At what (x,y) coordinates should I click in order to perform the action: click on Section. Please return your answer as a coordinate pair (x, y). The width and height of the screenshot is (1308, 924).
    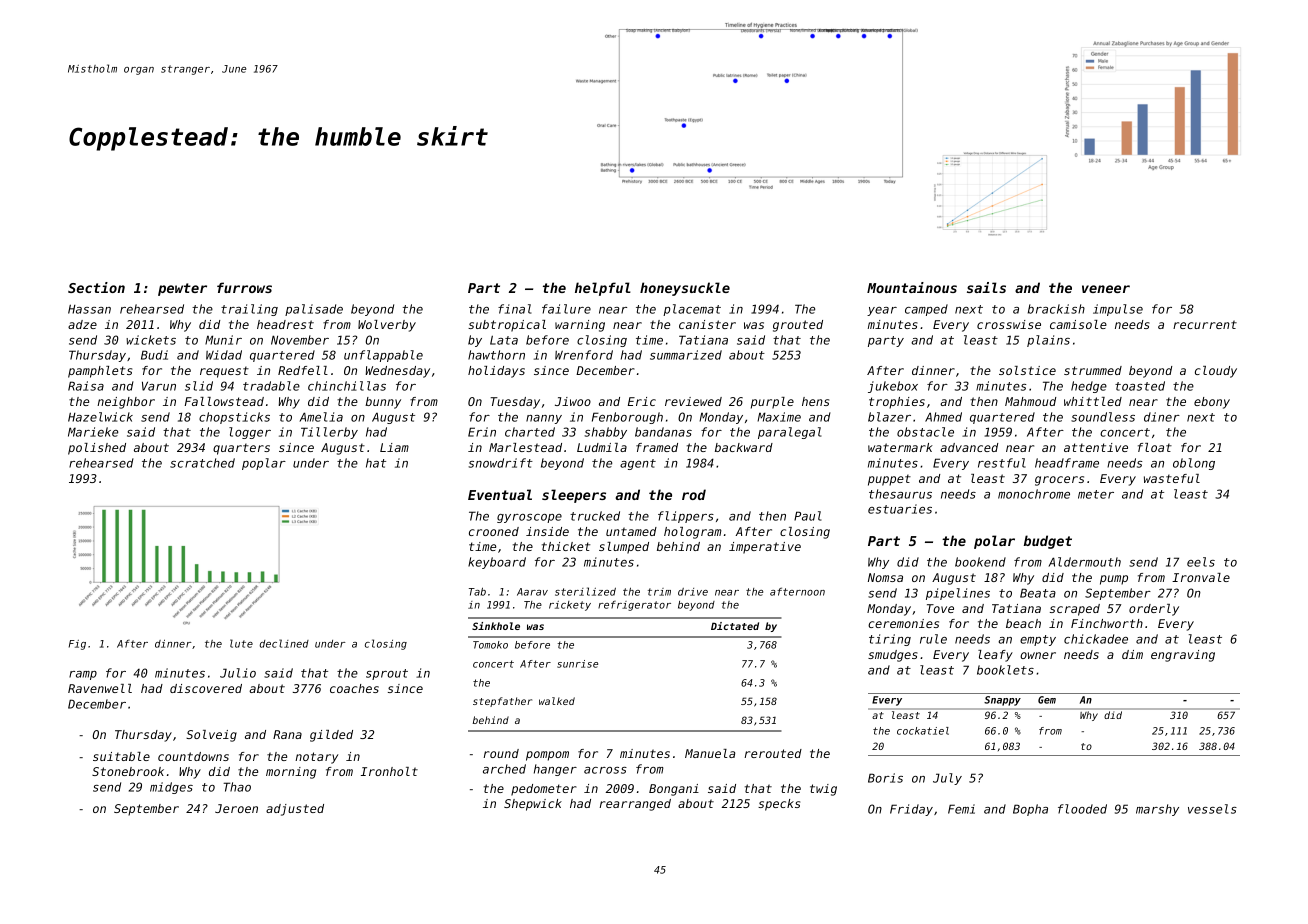
    Looking at the image, I should click on (96, 287).
